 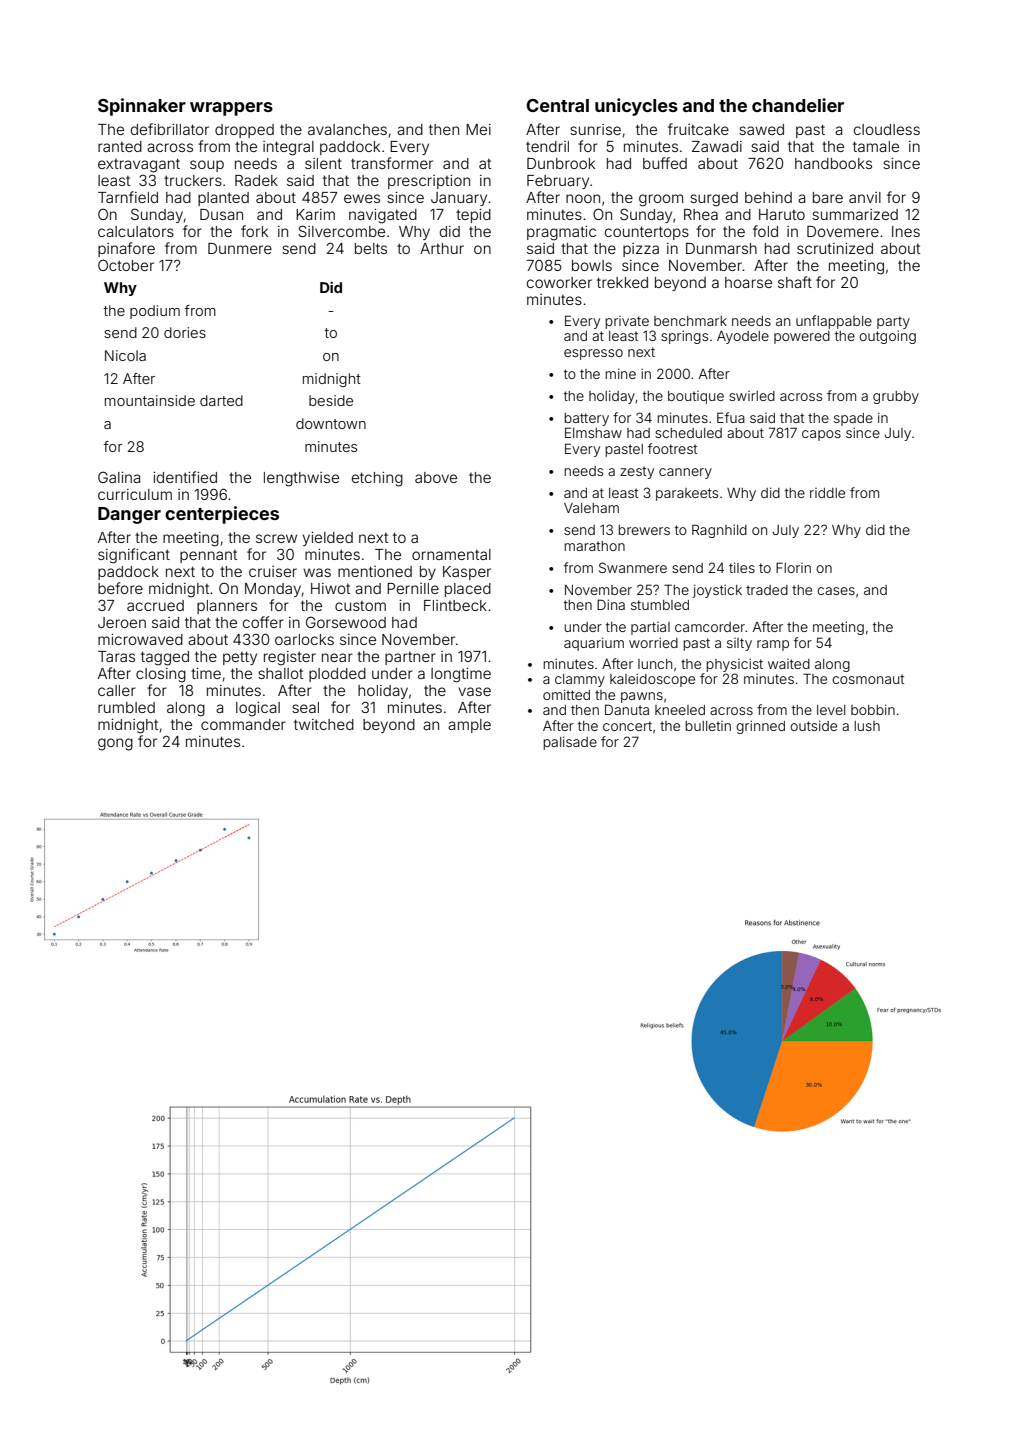 I want to click on belts, so click(x=371, y=248).
